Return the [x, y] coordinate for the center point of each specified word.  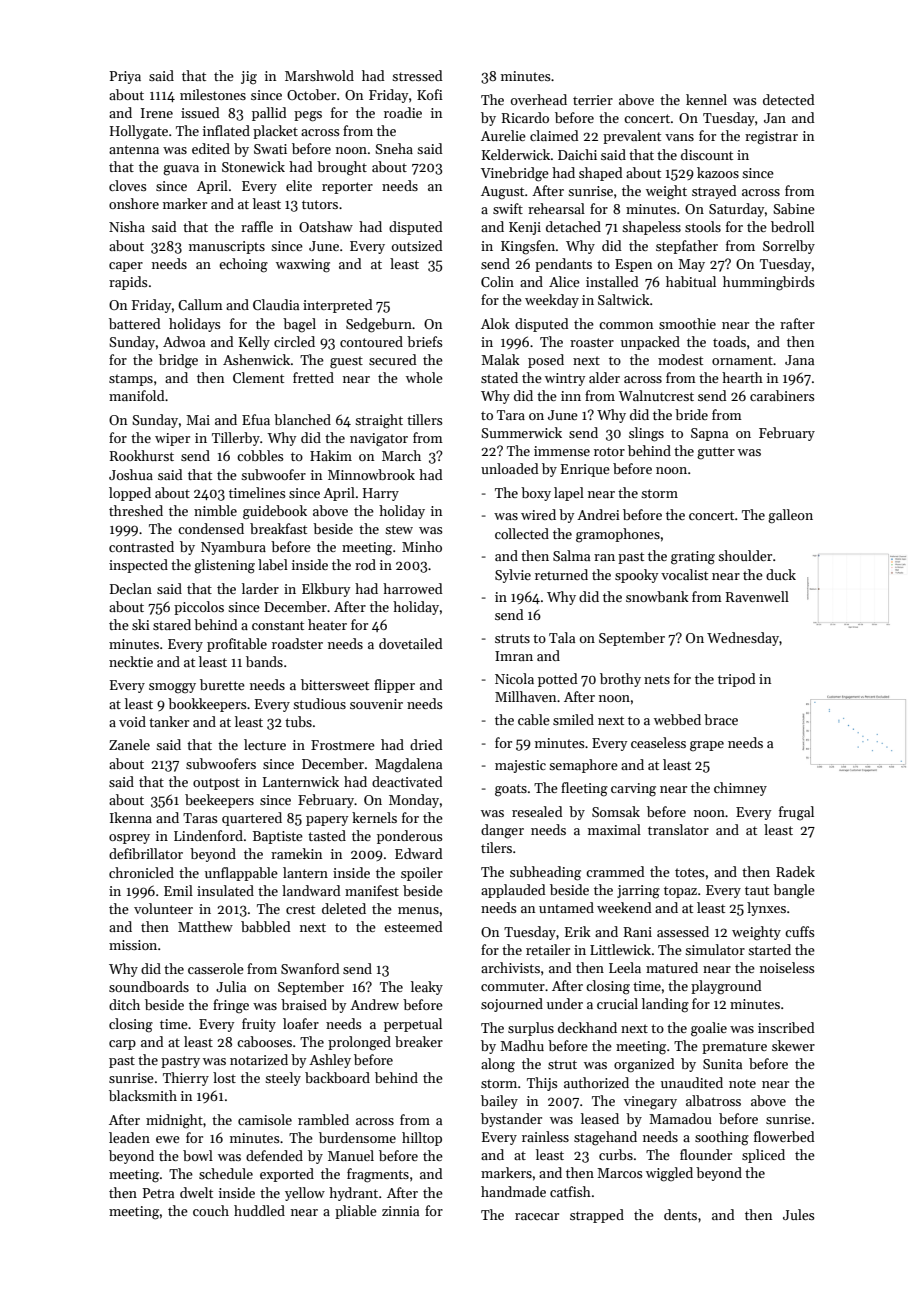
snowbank [657, 596]
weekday [552, 301]
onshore [134, 203]
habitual [691, 281]
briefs [425, 341]
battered [135, 323]
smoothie [687, 323]
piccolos [199, 608]
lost [224, 1077]
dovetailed [411, 643]
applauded [513, 891]
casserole [216, 968]
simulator [715, 949]
